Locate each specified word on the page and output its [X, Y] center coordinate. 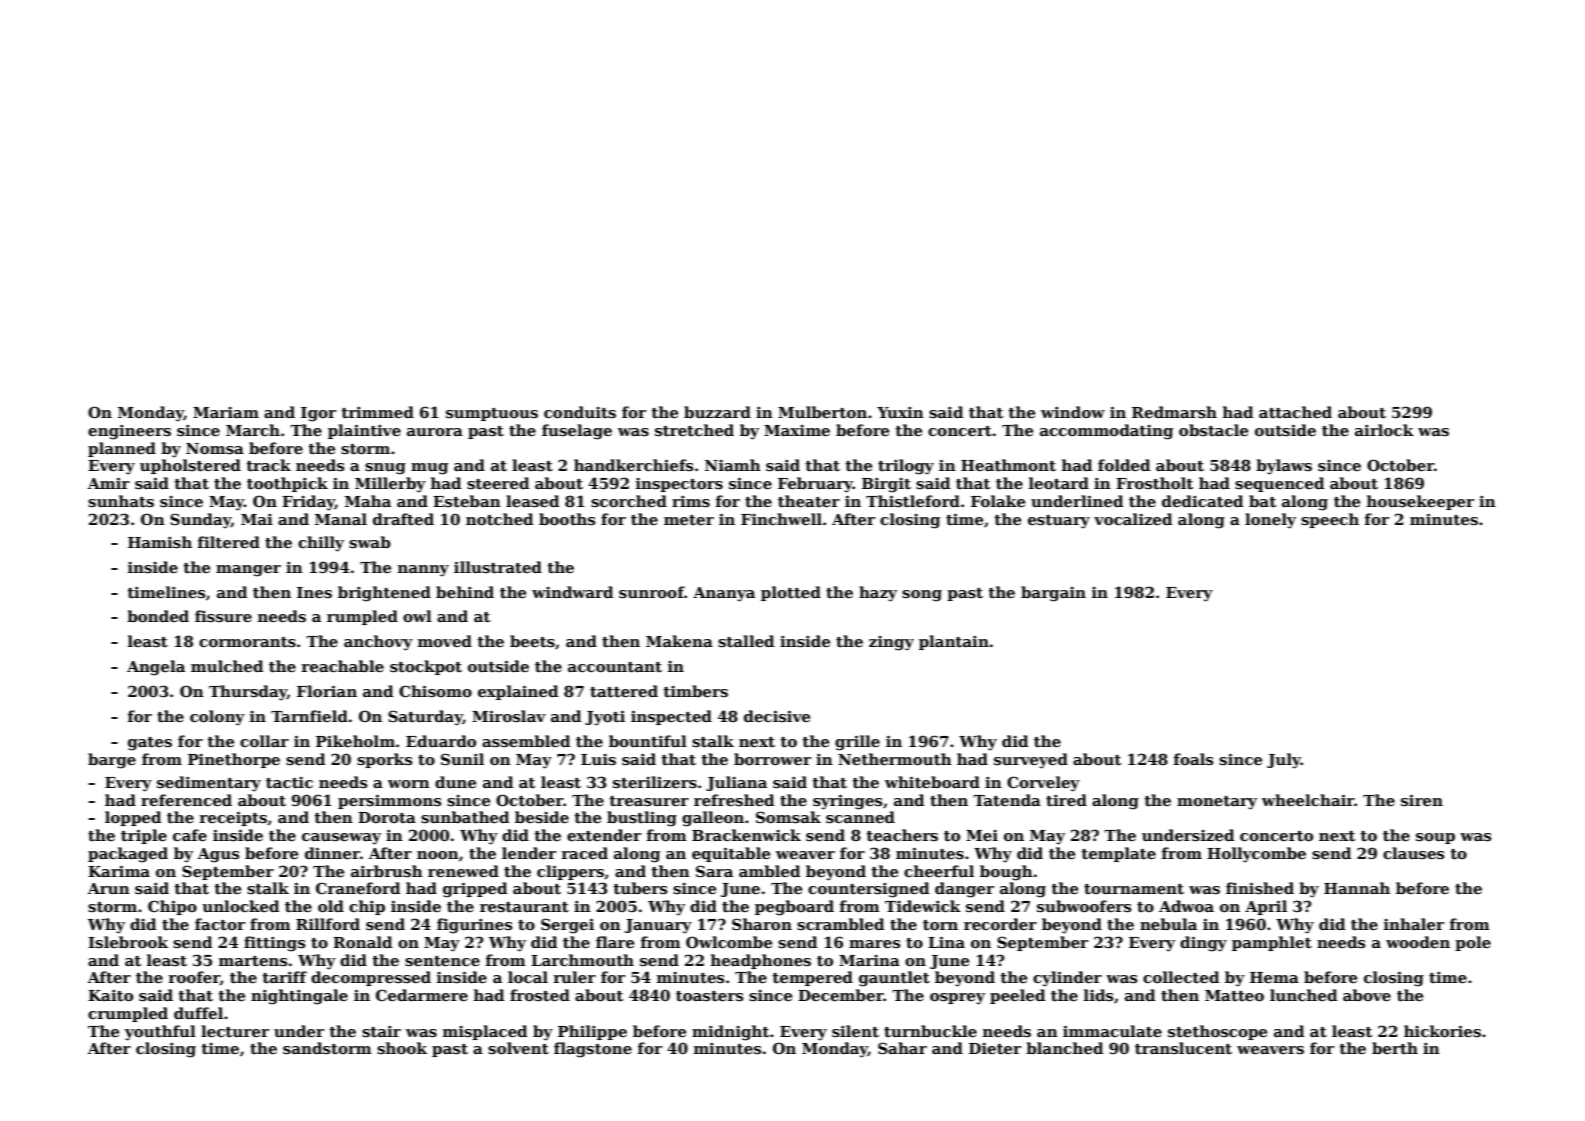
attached [1295, 412]
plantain [954, 642]
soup [1435, 838]
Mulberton [822, 412]
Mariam [226, 412]
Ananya [724, 594]
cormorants [247, 642]
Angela [156, 668]
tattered [624, 691]
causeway [341, 839]
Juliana [736, 783]
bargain [1053, 594]
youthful [160, 1033]
